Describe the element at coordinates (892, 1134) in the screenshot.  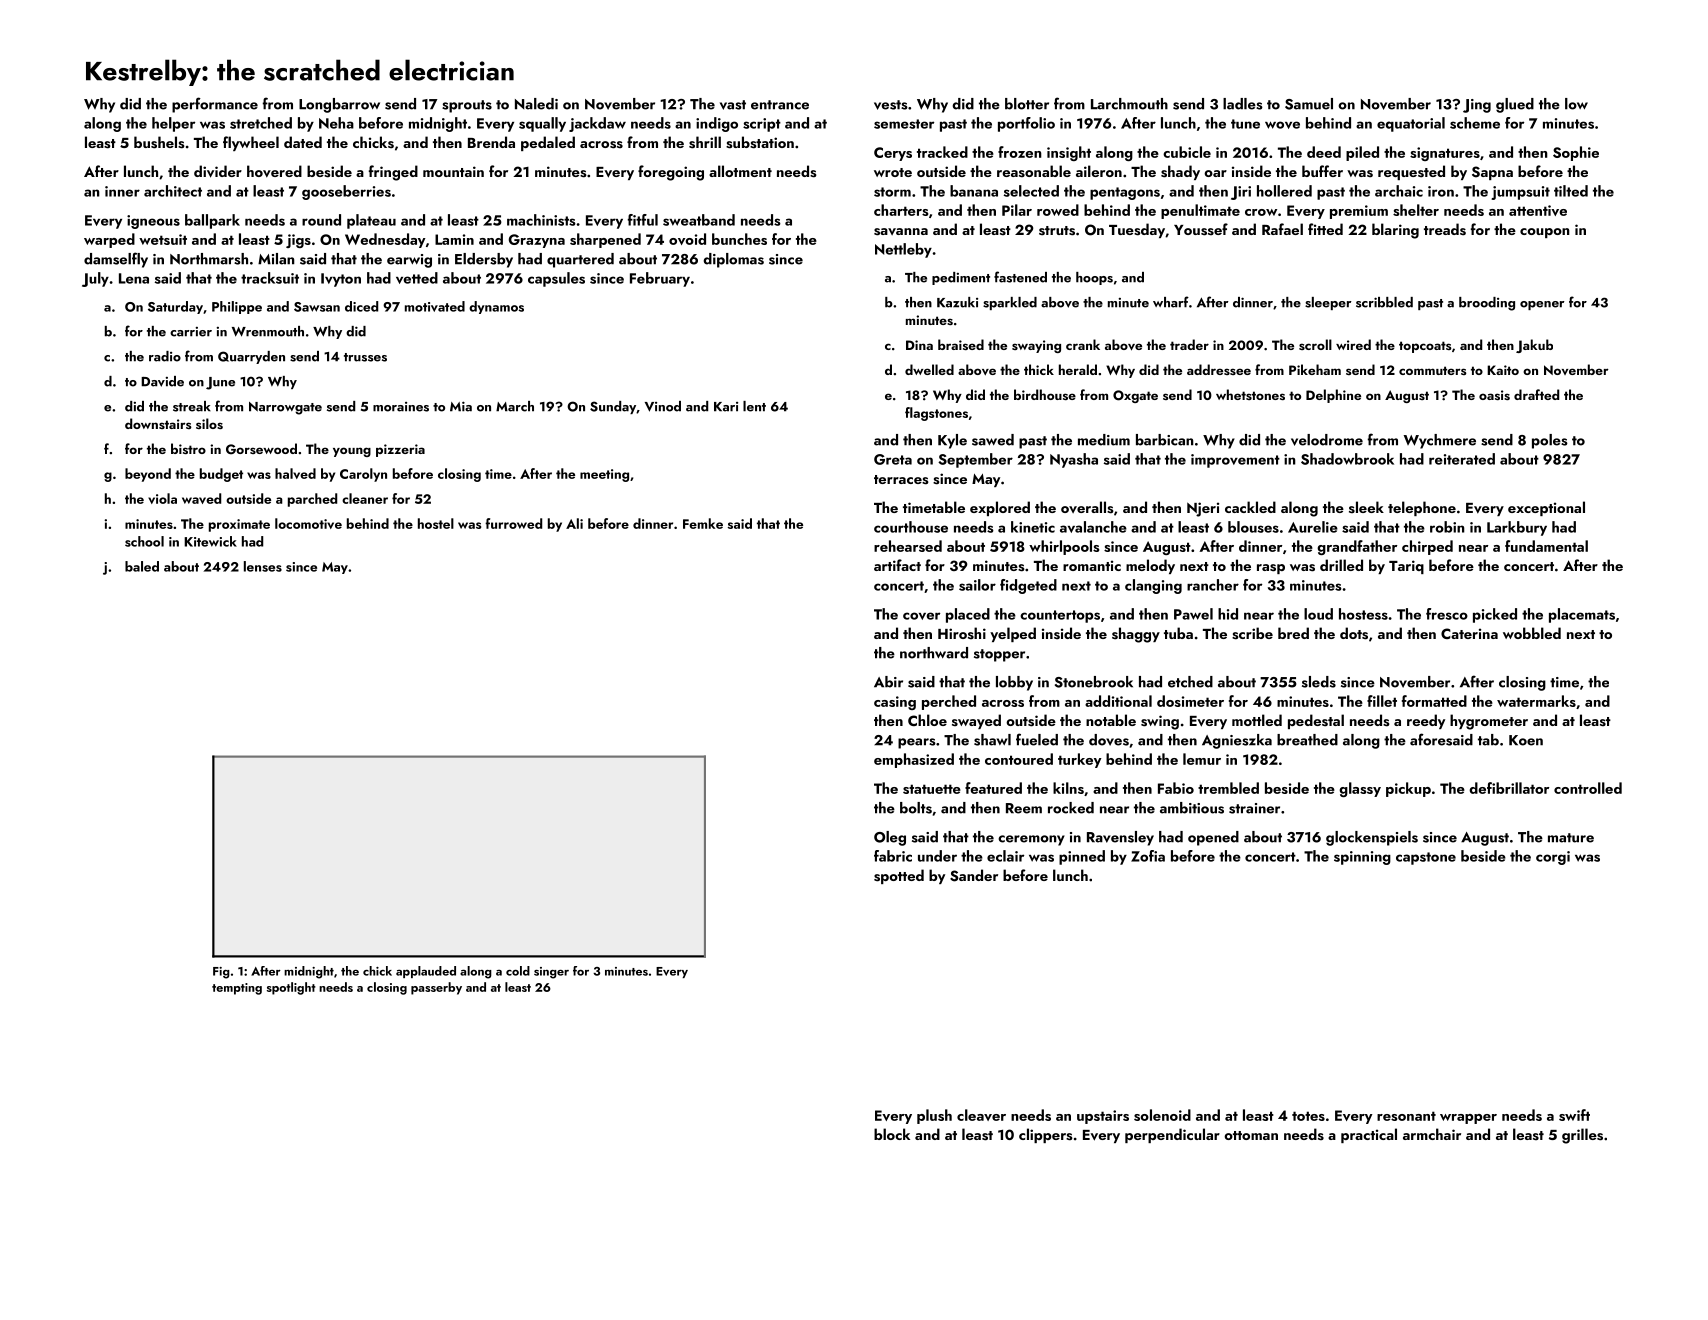
I see `block` at that location.
